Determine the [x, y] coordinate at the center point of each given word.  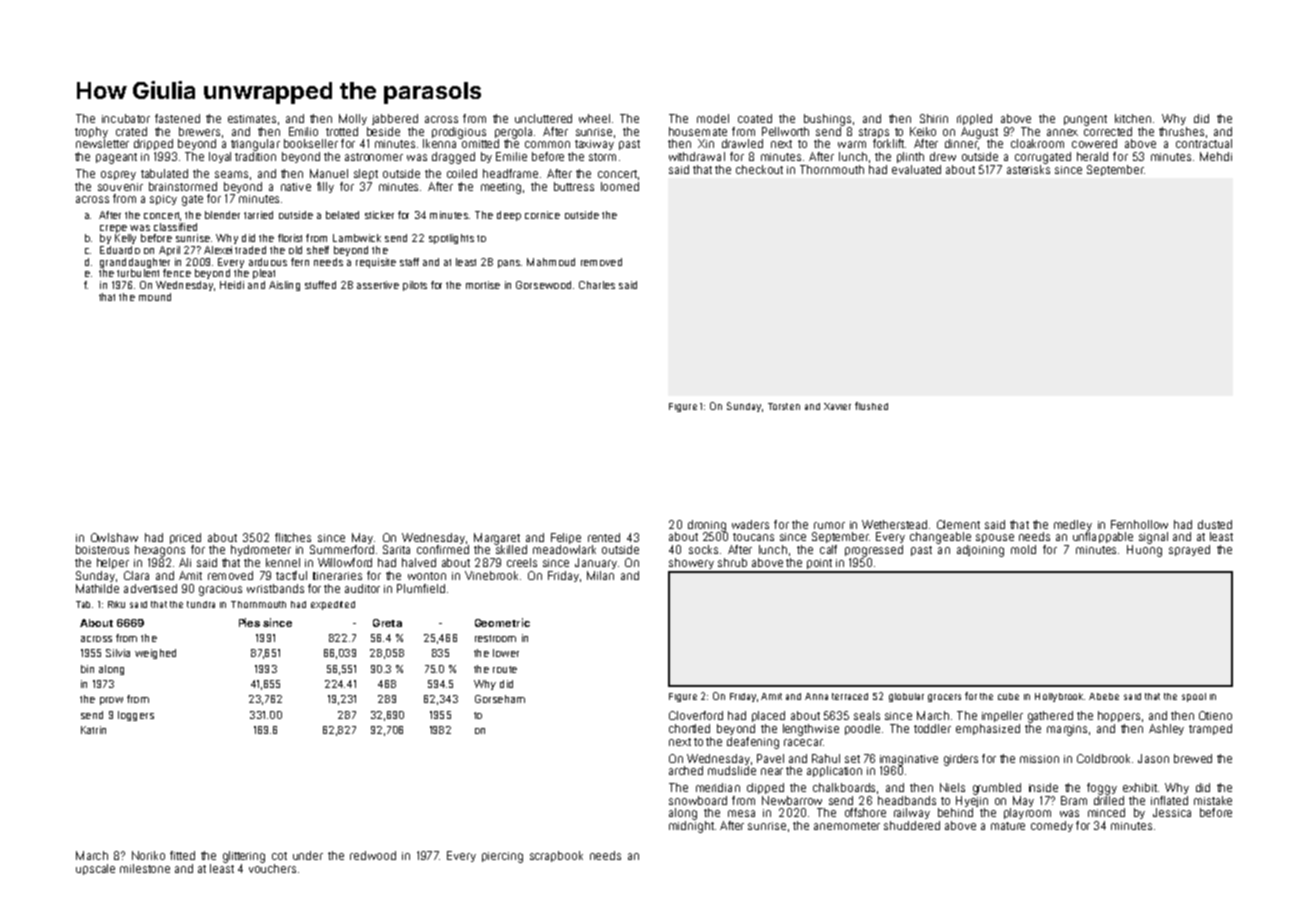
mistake [1213, 800]
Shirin [934, 118]
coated [755, 118]
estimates [252, 119]
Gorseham [500, 699]
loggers [136, 716]
